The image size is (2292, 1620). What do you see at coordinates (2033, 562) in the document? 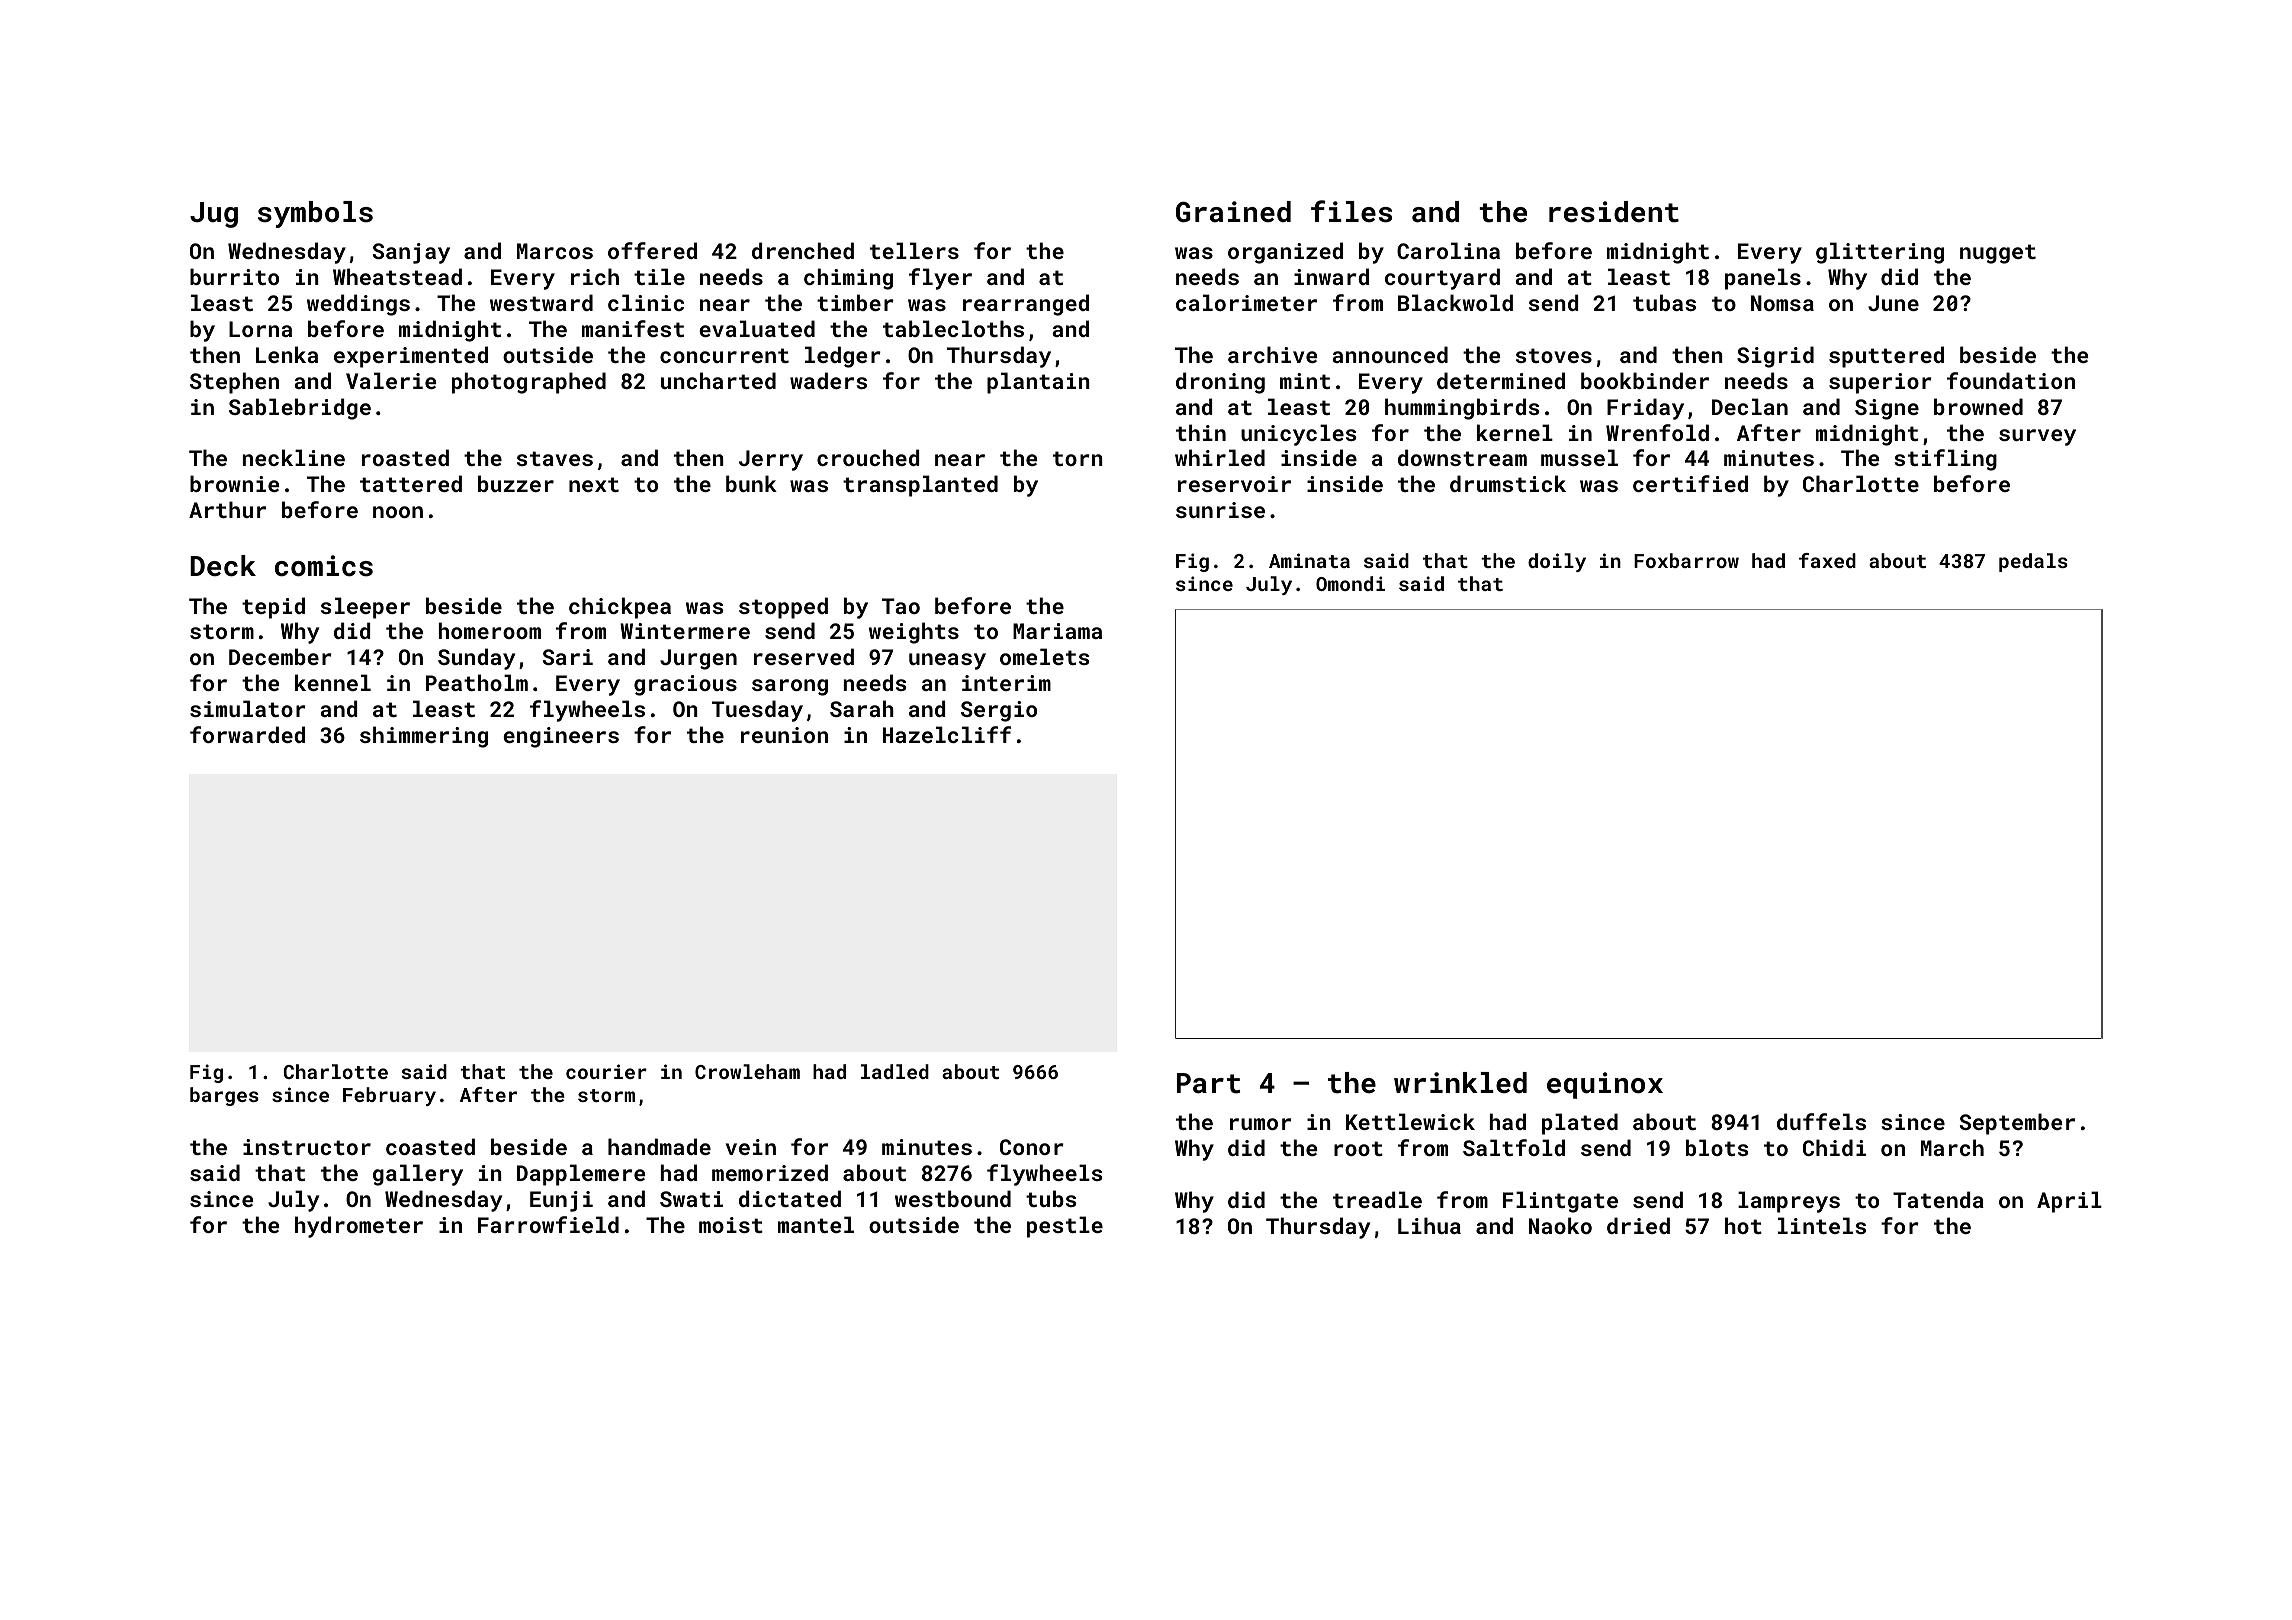
I see `pedals` at bounding box center [2033, 562].
